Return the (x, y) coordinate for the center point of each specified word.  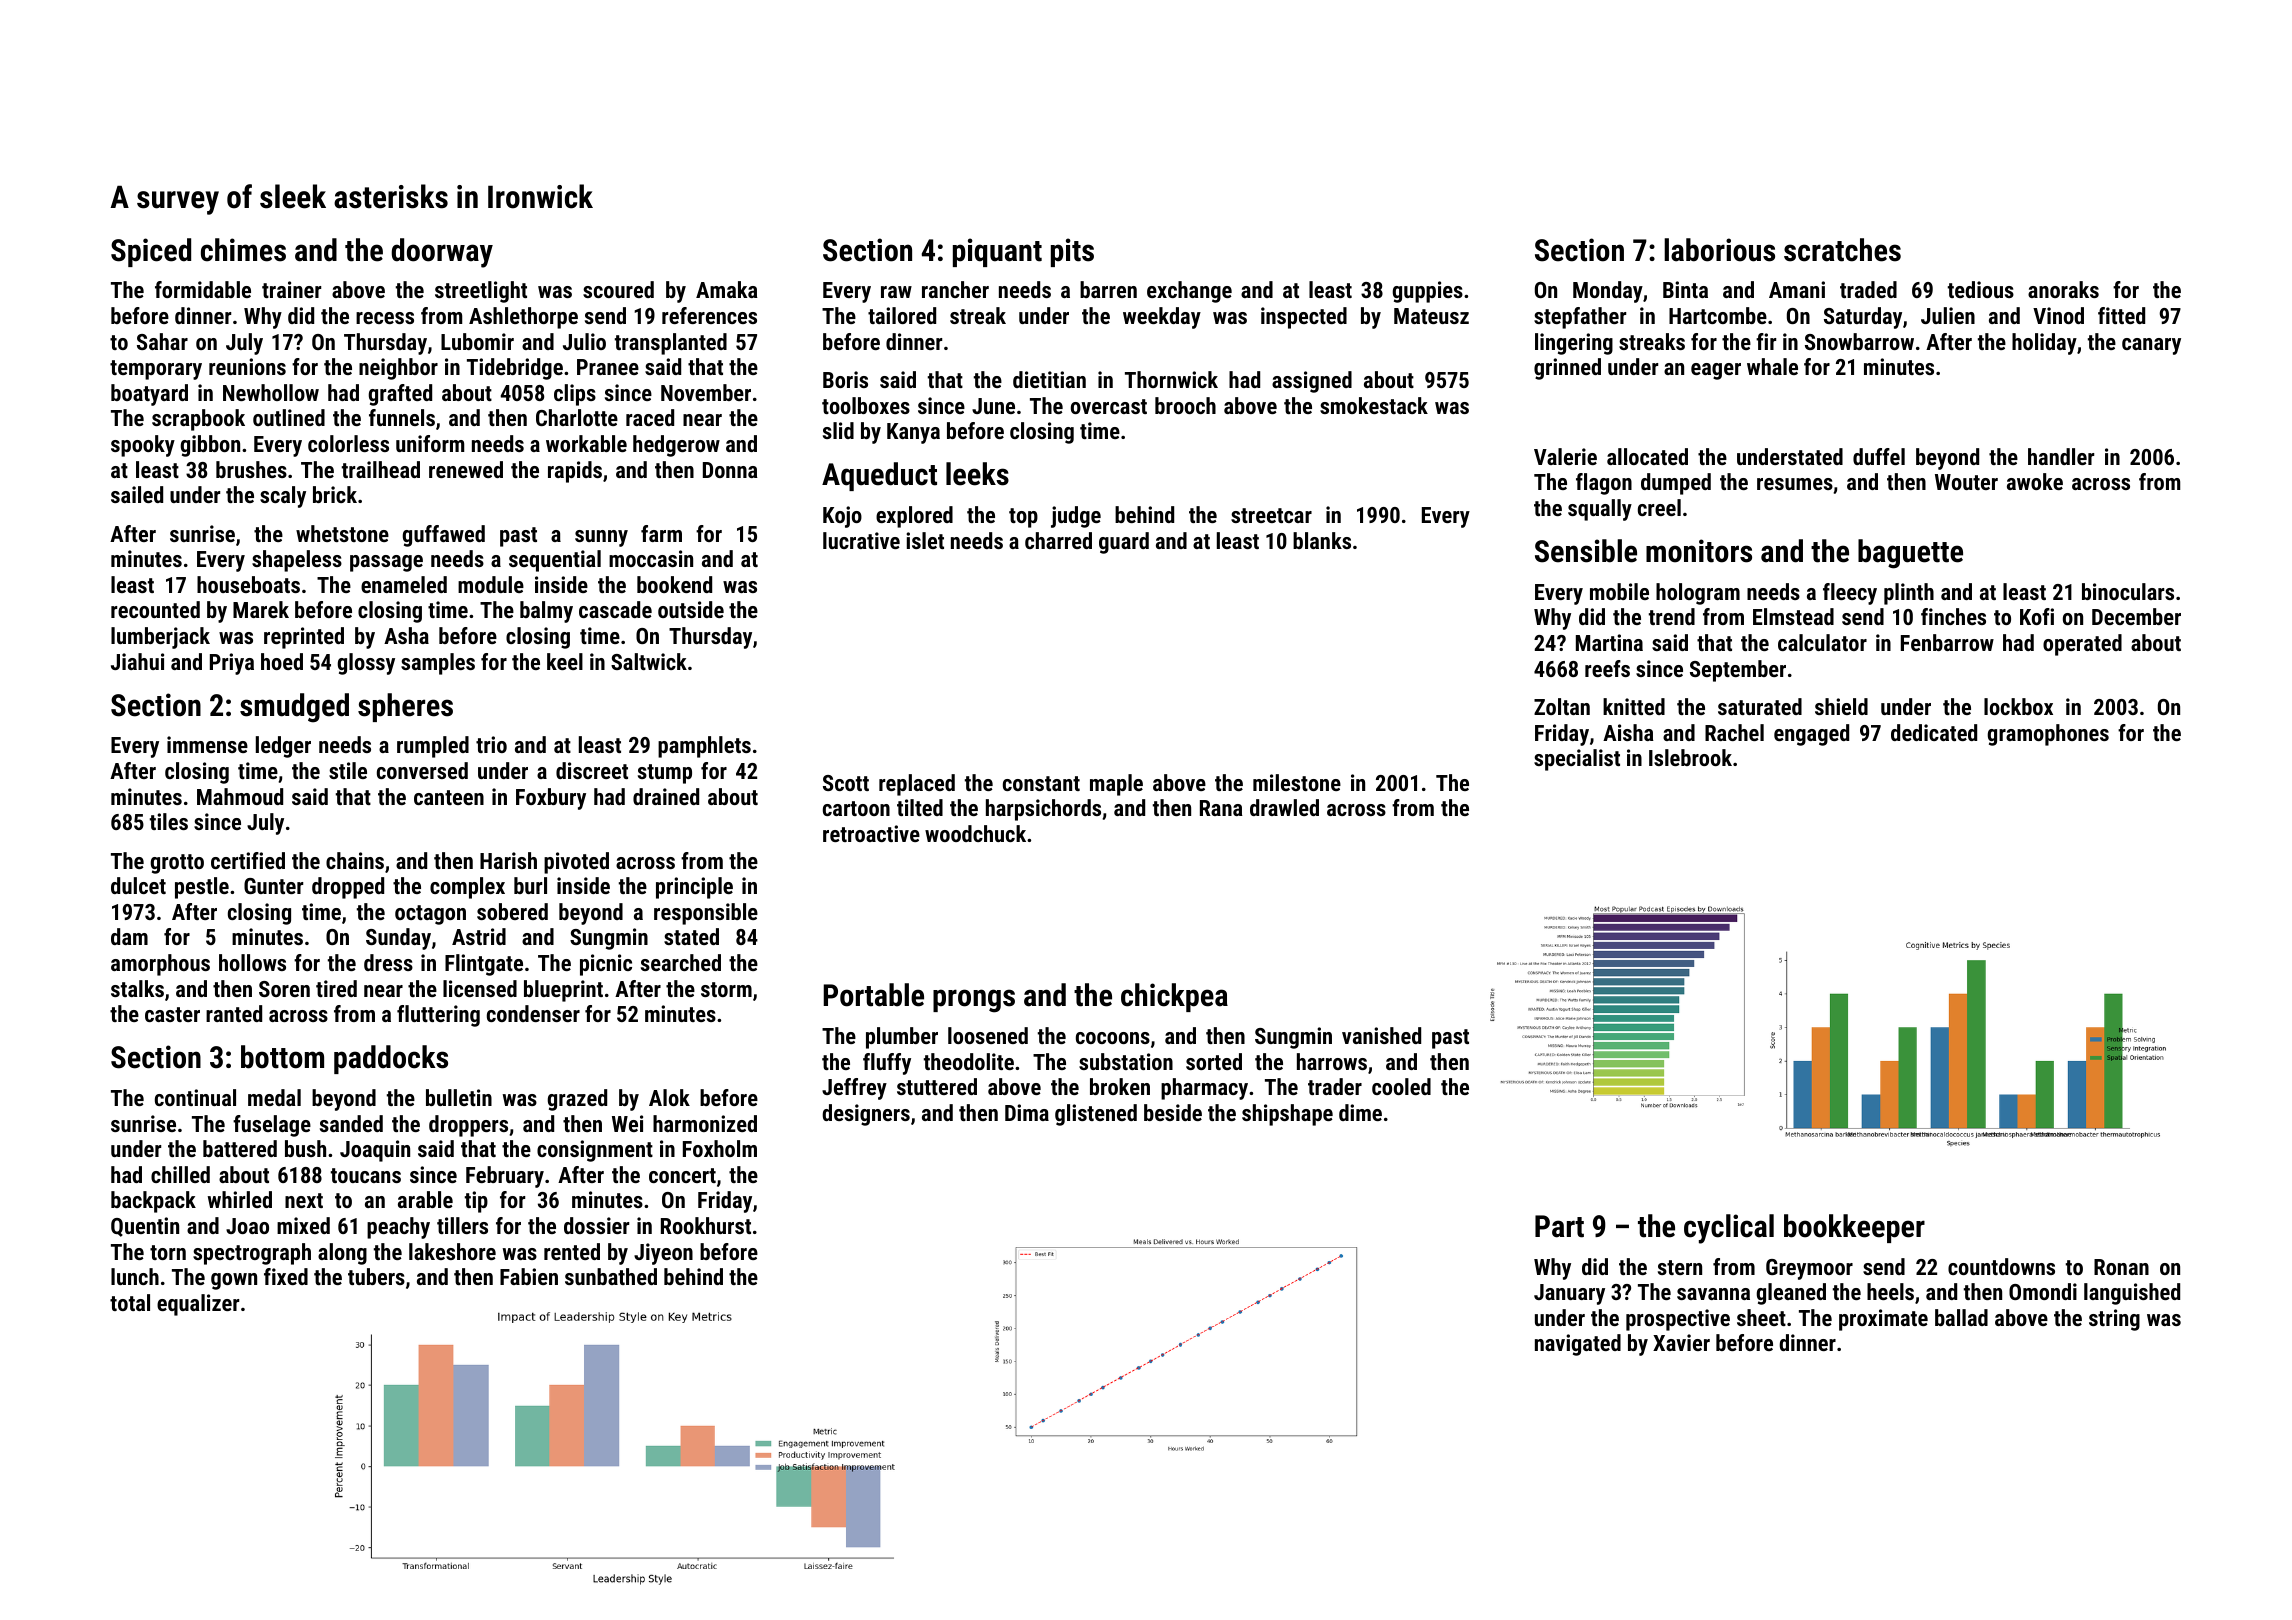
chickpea (1174, 997)
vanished (1381, 1035)
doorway (442, 253)
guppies (1428, 292)
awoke (2035, 481)
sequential (555, 561)
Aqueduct (879, 476)
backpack (153, 1202)
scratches (1842, 250)
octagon (430, 915)
